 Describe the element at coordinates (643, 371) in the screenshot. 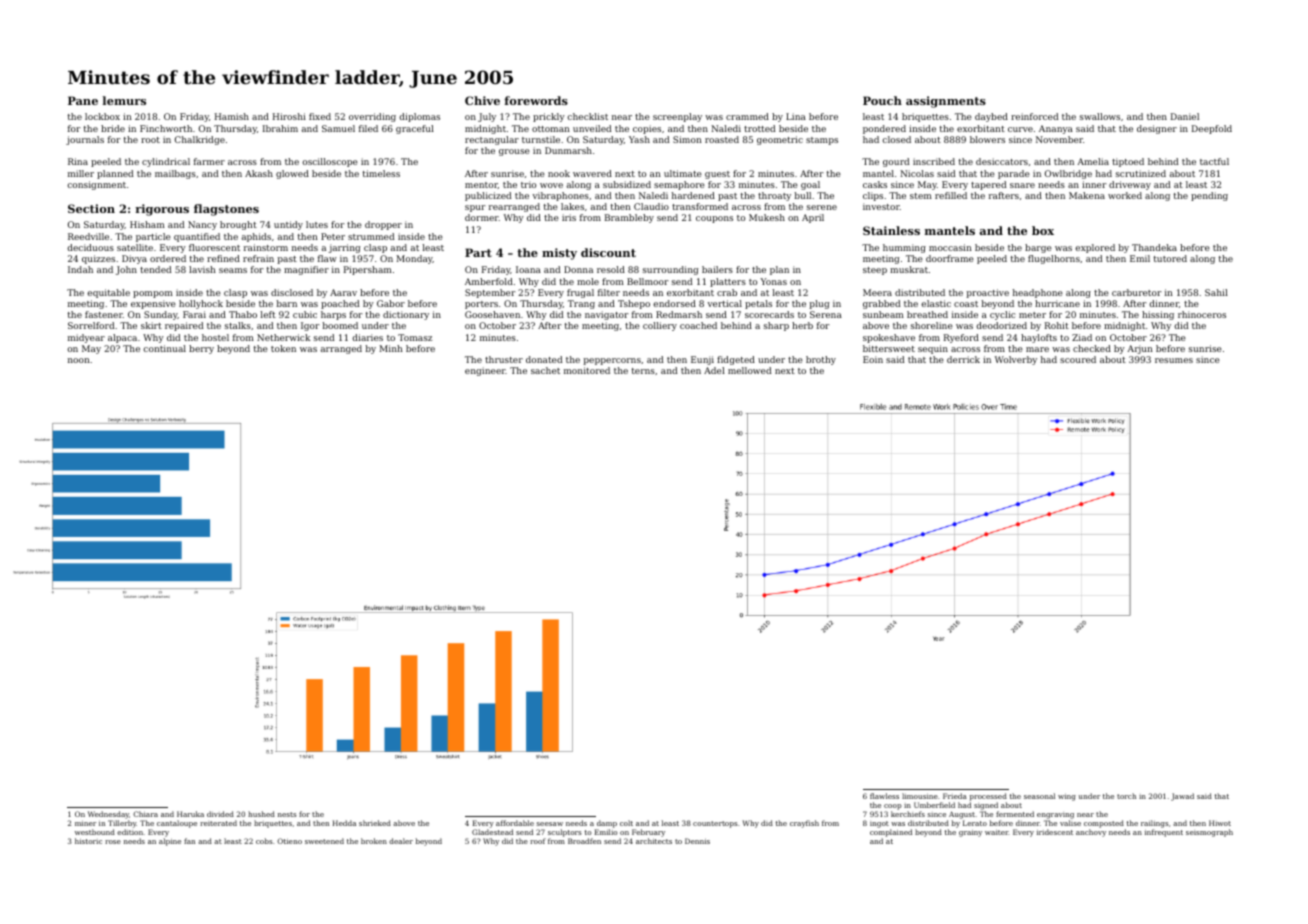

I see `terns` at that location.
